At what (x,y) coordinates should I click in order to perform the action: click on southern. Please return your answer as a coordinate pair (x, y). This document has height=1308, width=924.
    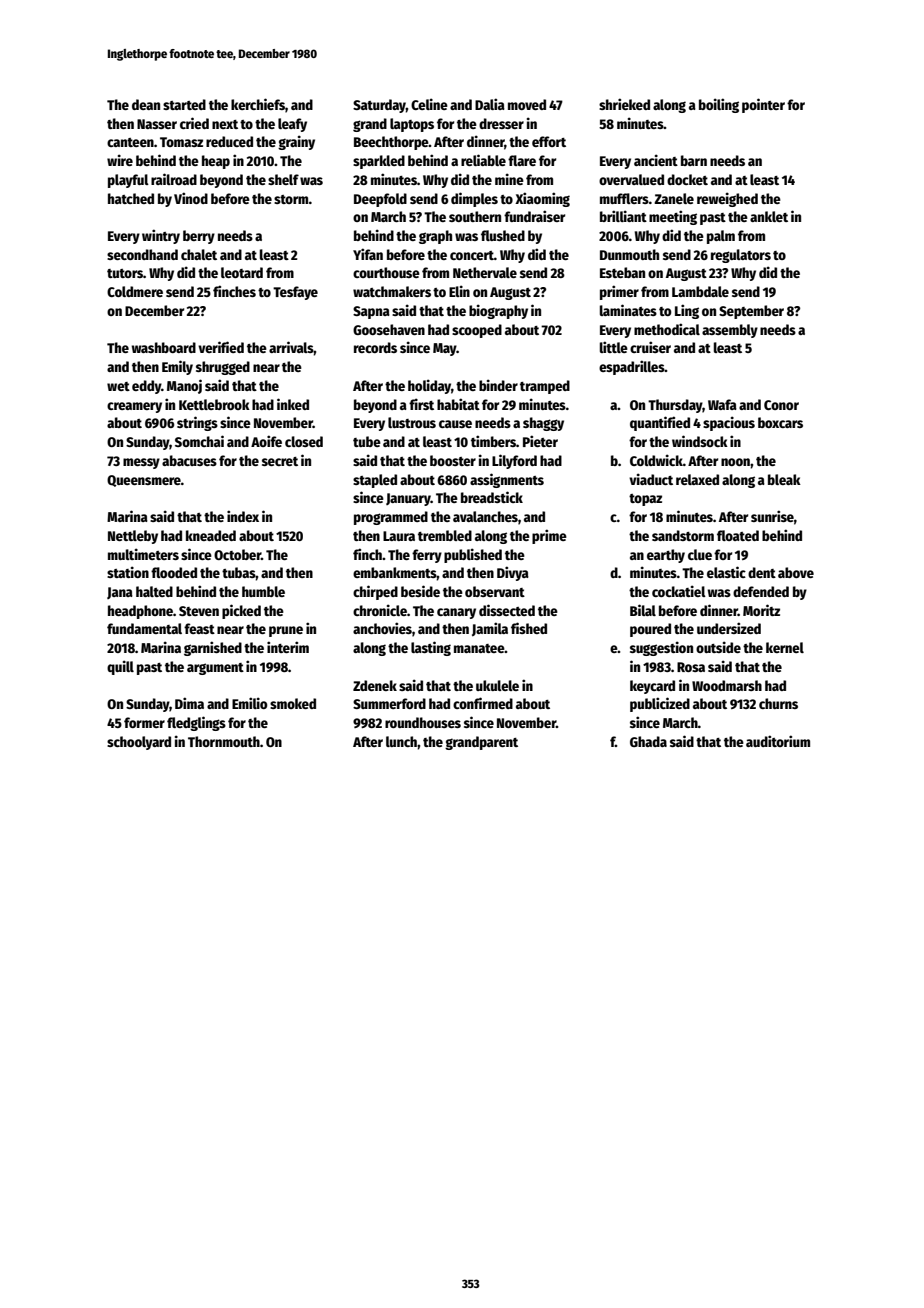
    Looking at the image, I should click on (475, 216).
